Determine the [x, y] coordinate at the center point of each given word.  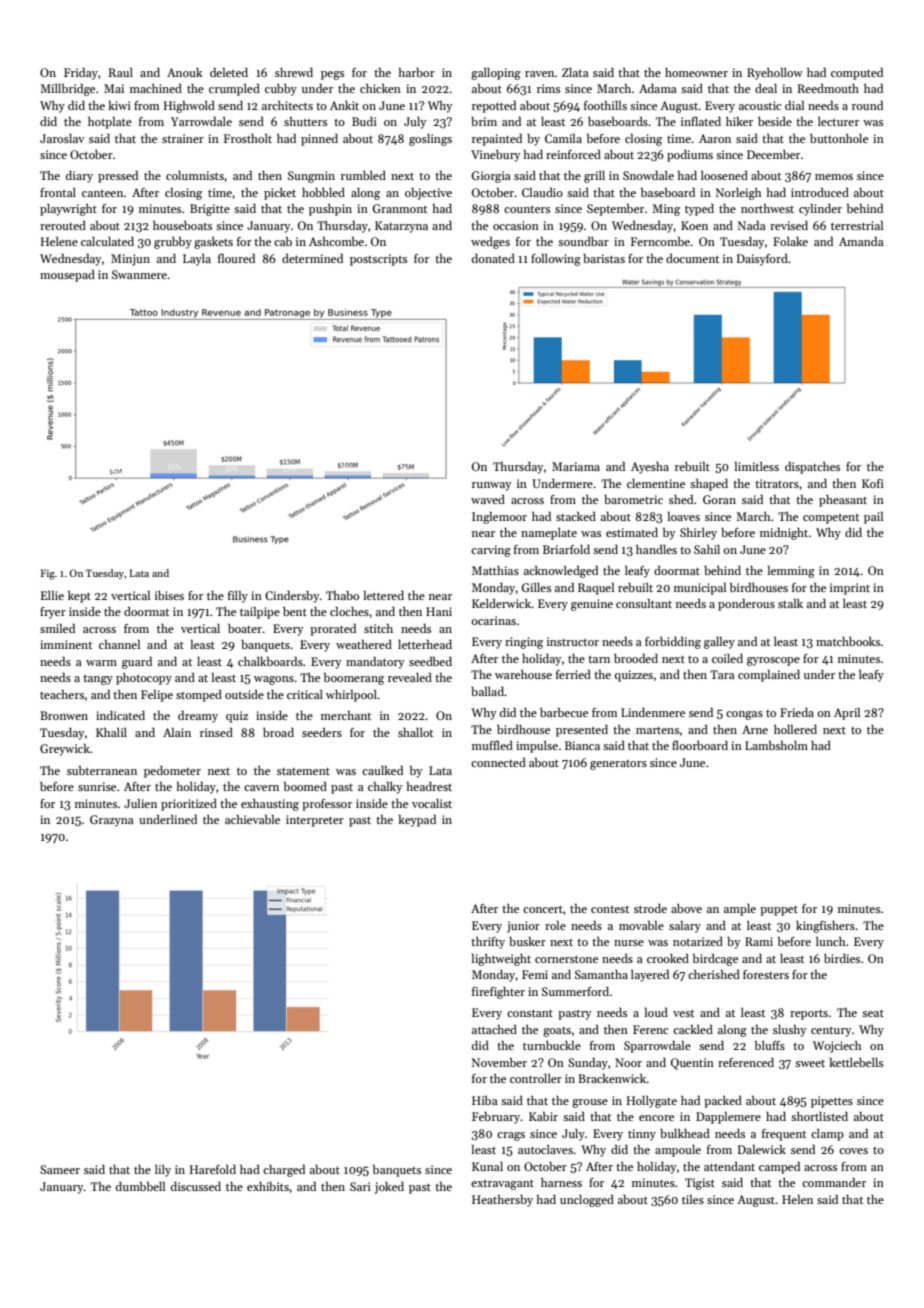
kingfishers [825, 927]
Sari [360, 1186]
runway [491, 486]
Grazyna [112, 821]
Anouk [185, 72]
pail [873, 518]
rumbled [363, 175]
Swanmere [139, 274]
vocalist [432, 803]
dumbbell [140, 1186]
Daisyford [762, 260]
